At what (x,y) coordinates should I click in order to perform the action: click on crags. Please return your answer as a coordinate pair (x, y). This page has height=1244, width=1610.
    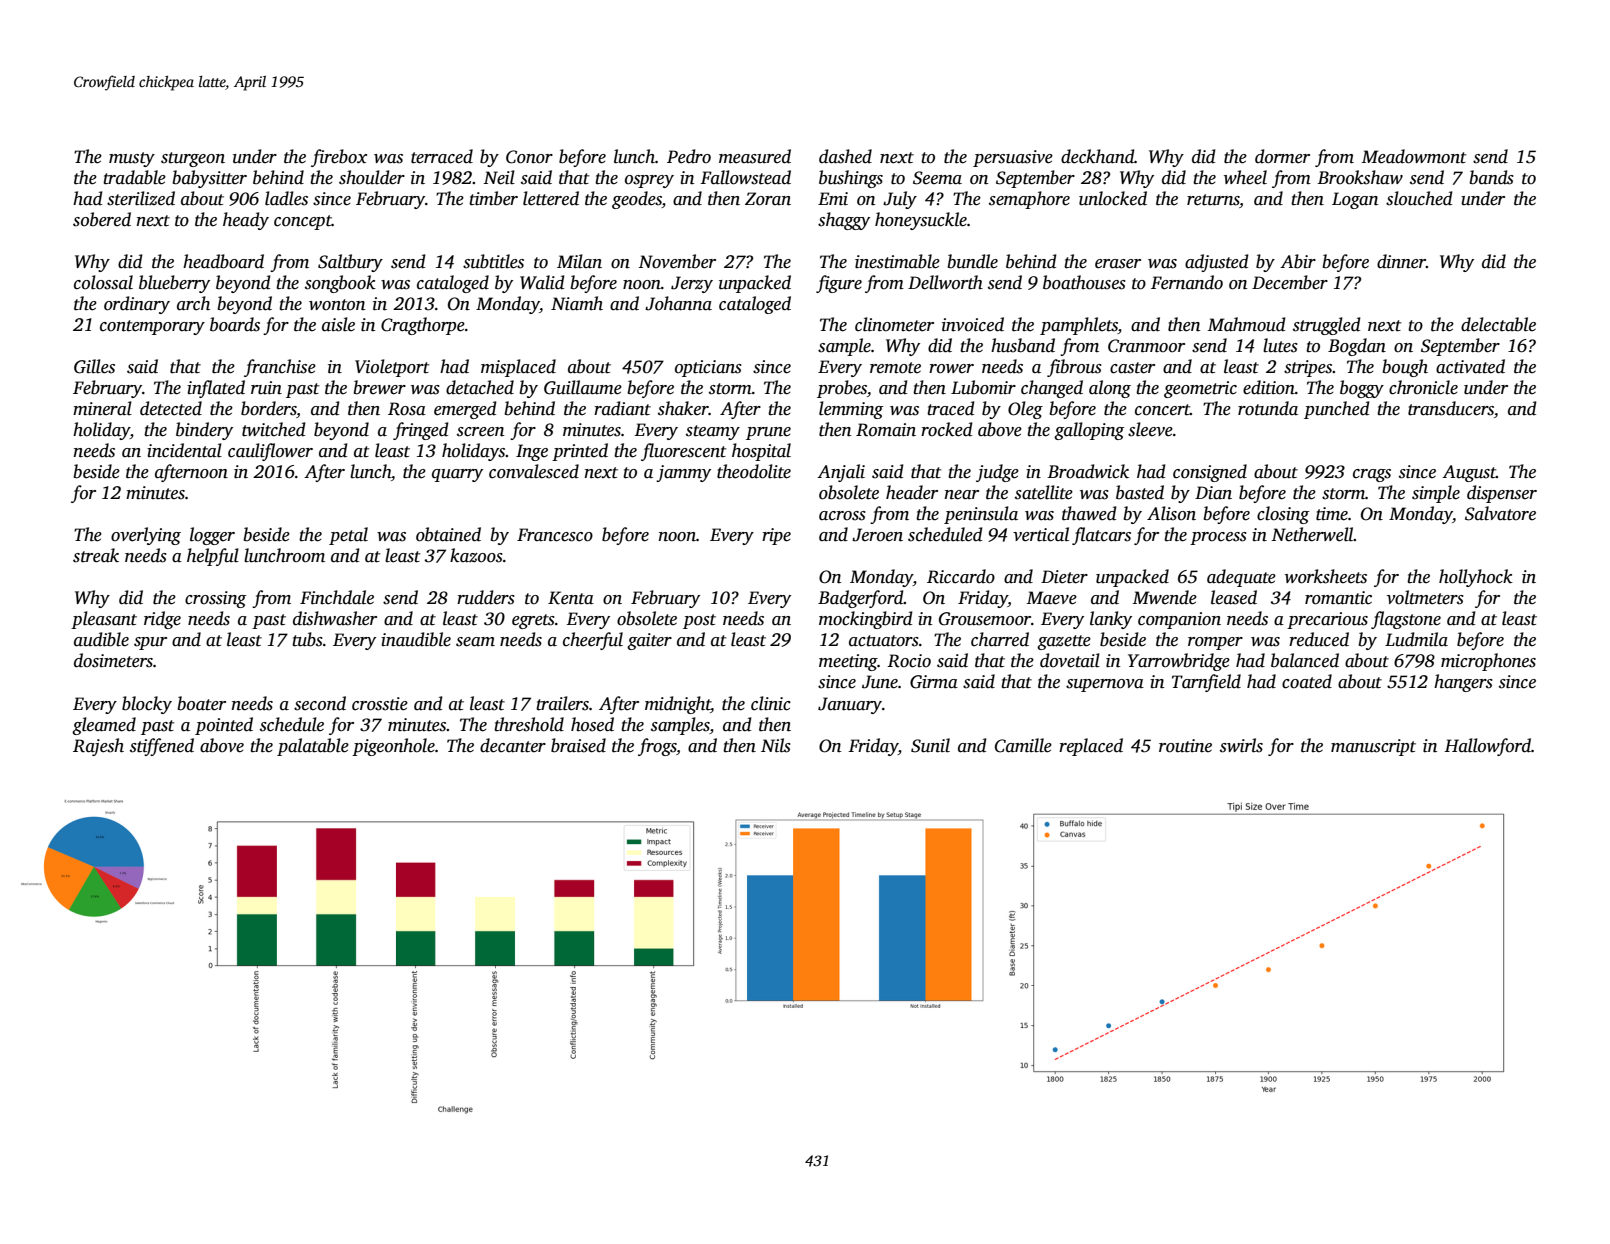
    Looking at the image, I should click on (1372, 475).
